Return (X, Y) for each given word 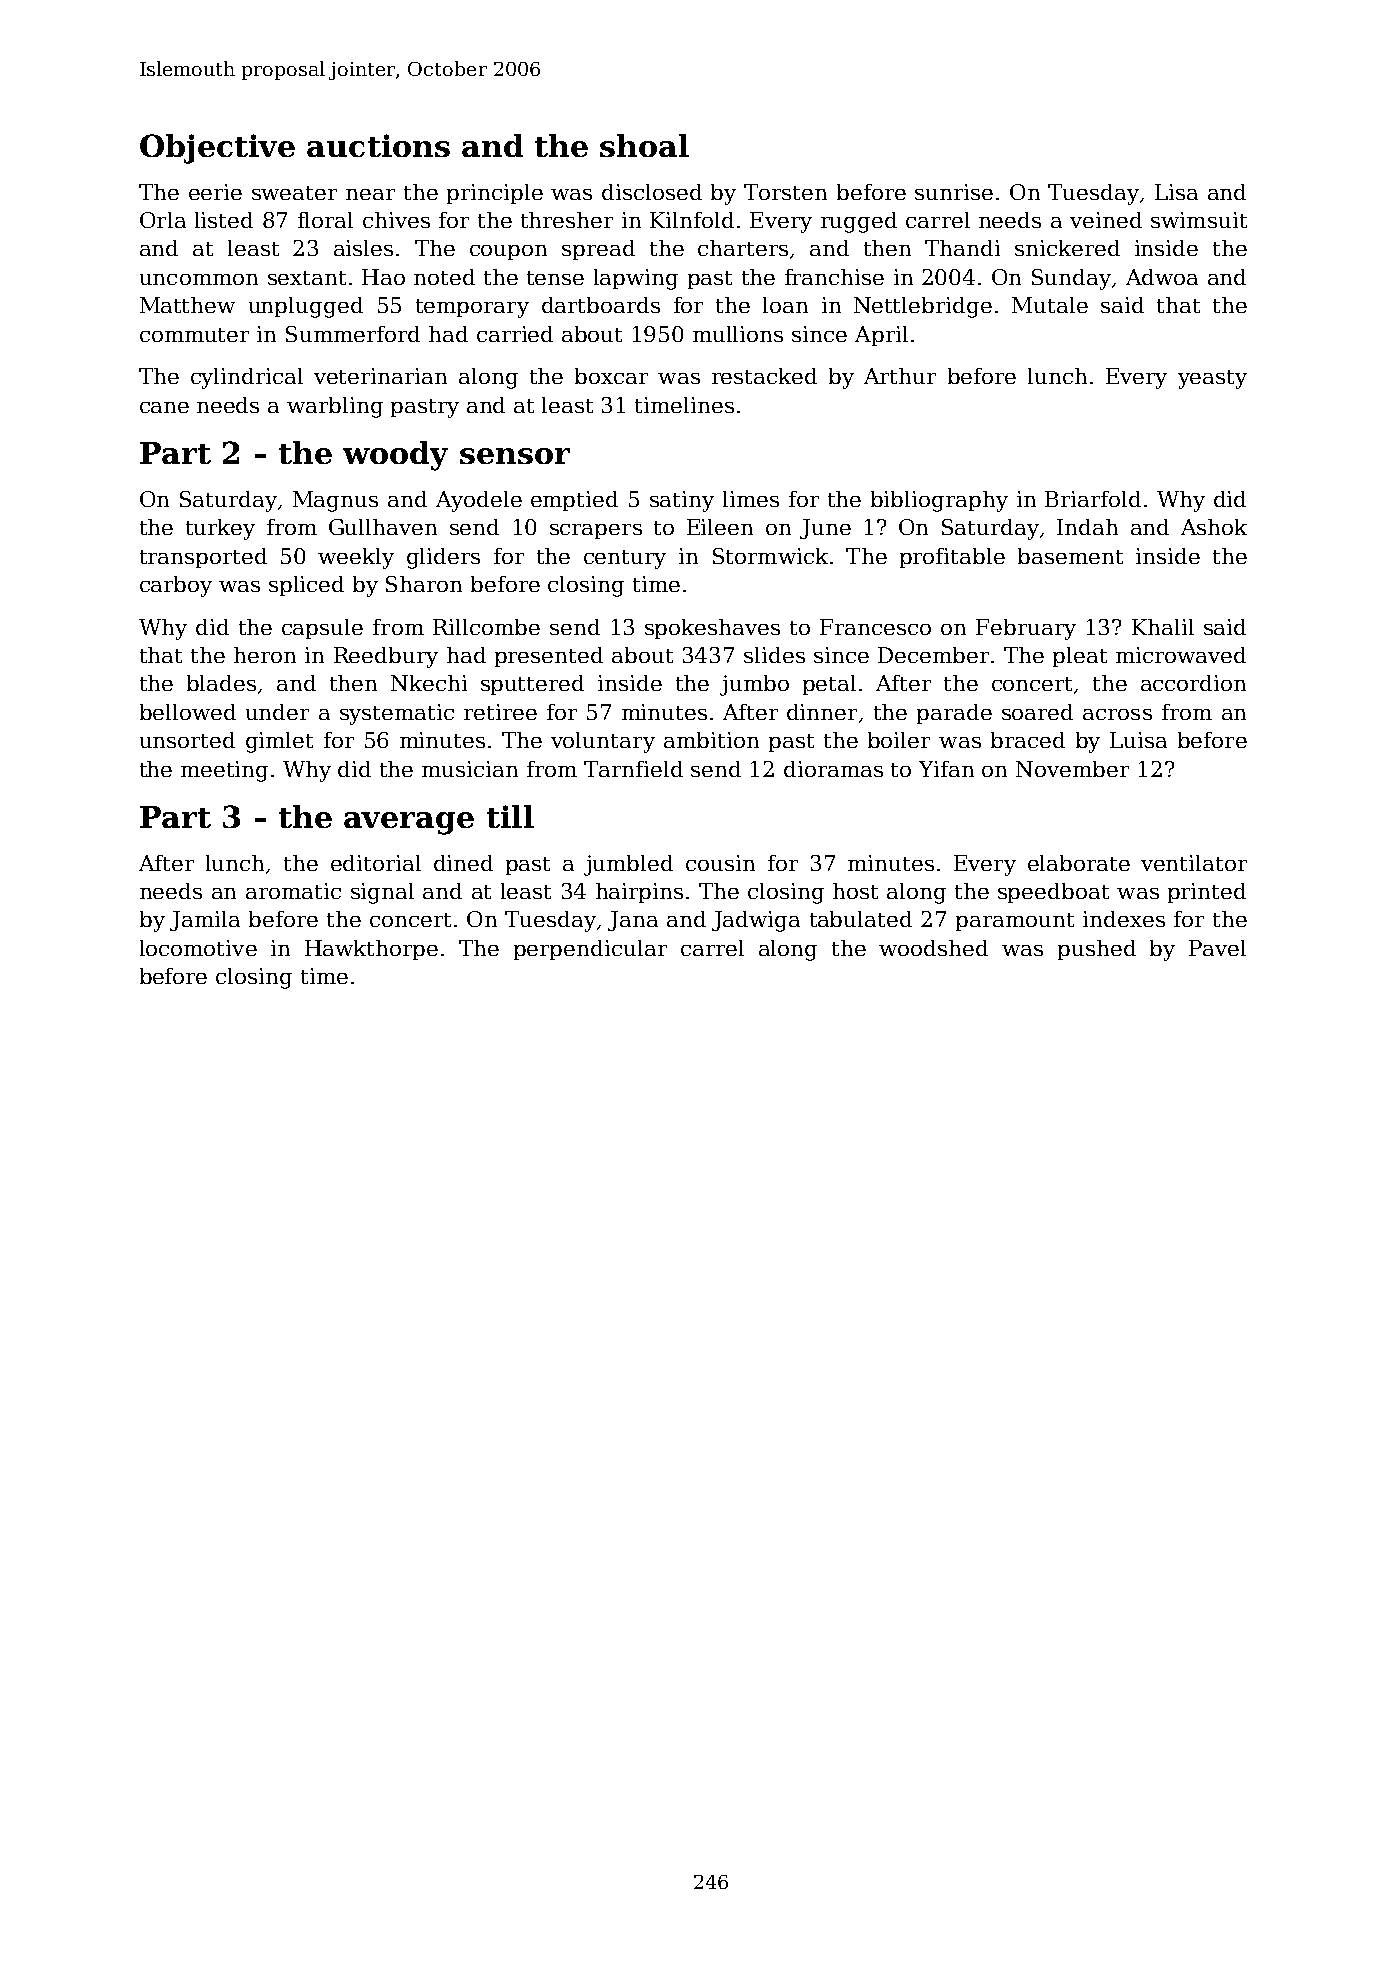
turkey (220, 529)
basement (1070, 556)
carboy (176, 586)
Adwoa (1162, 277)
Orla (163, 220)
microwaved (1181, 655)
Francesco (875, 627)
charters (743, 248)
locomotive (198, 948)
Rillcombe (486, 627)
